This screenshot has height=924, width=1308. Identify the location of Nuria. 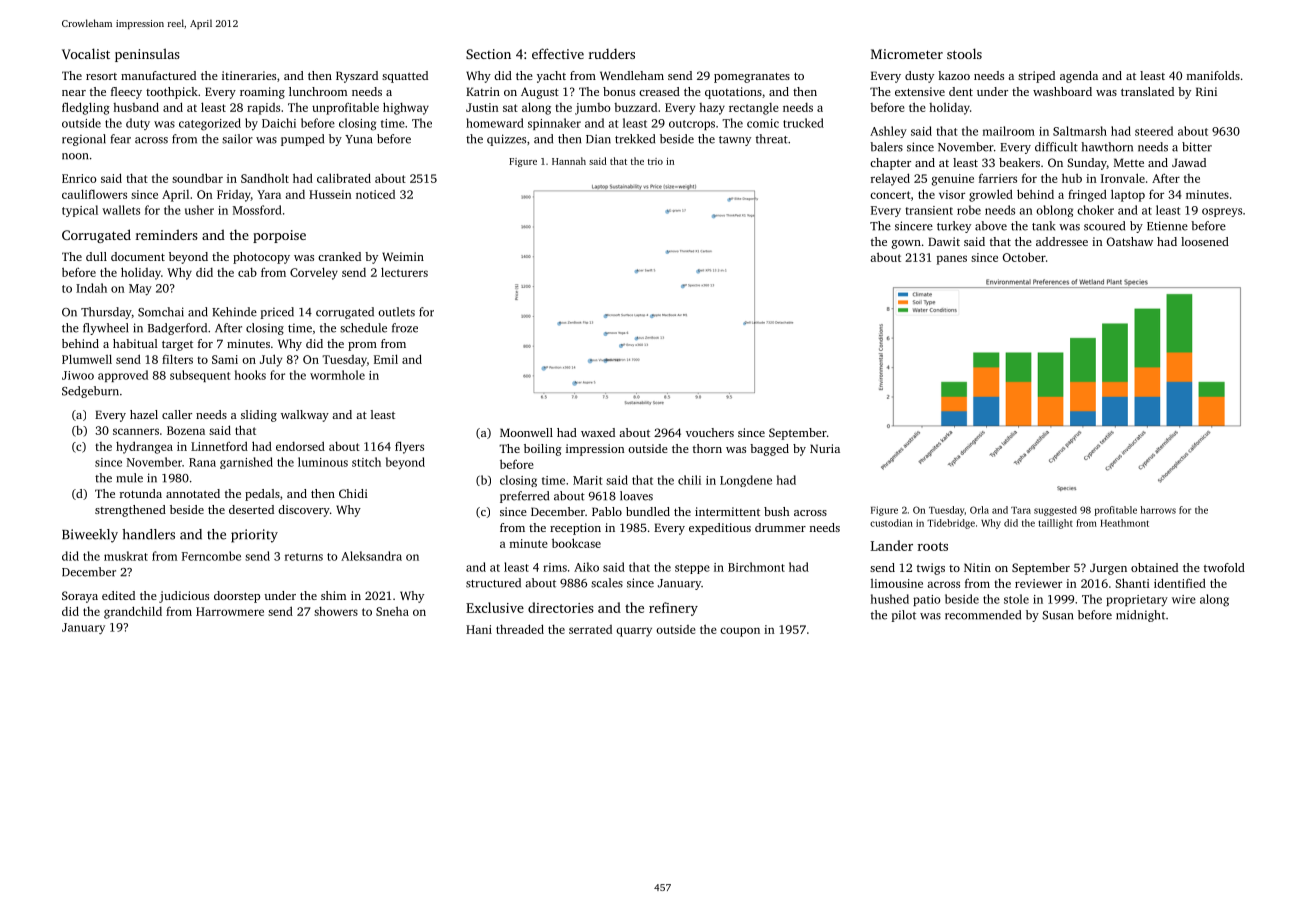
(825, 448).
